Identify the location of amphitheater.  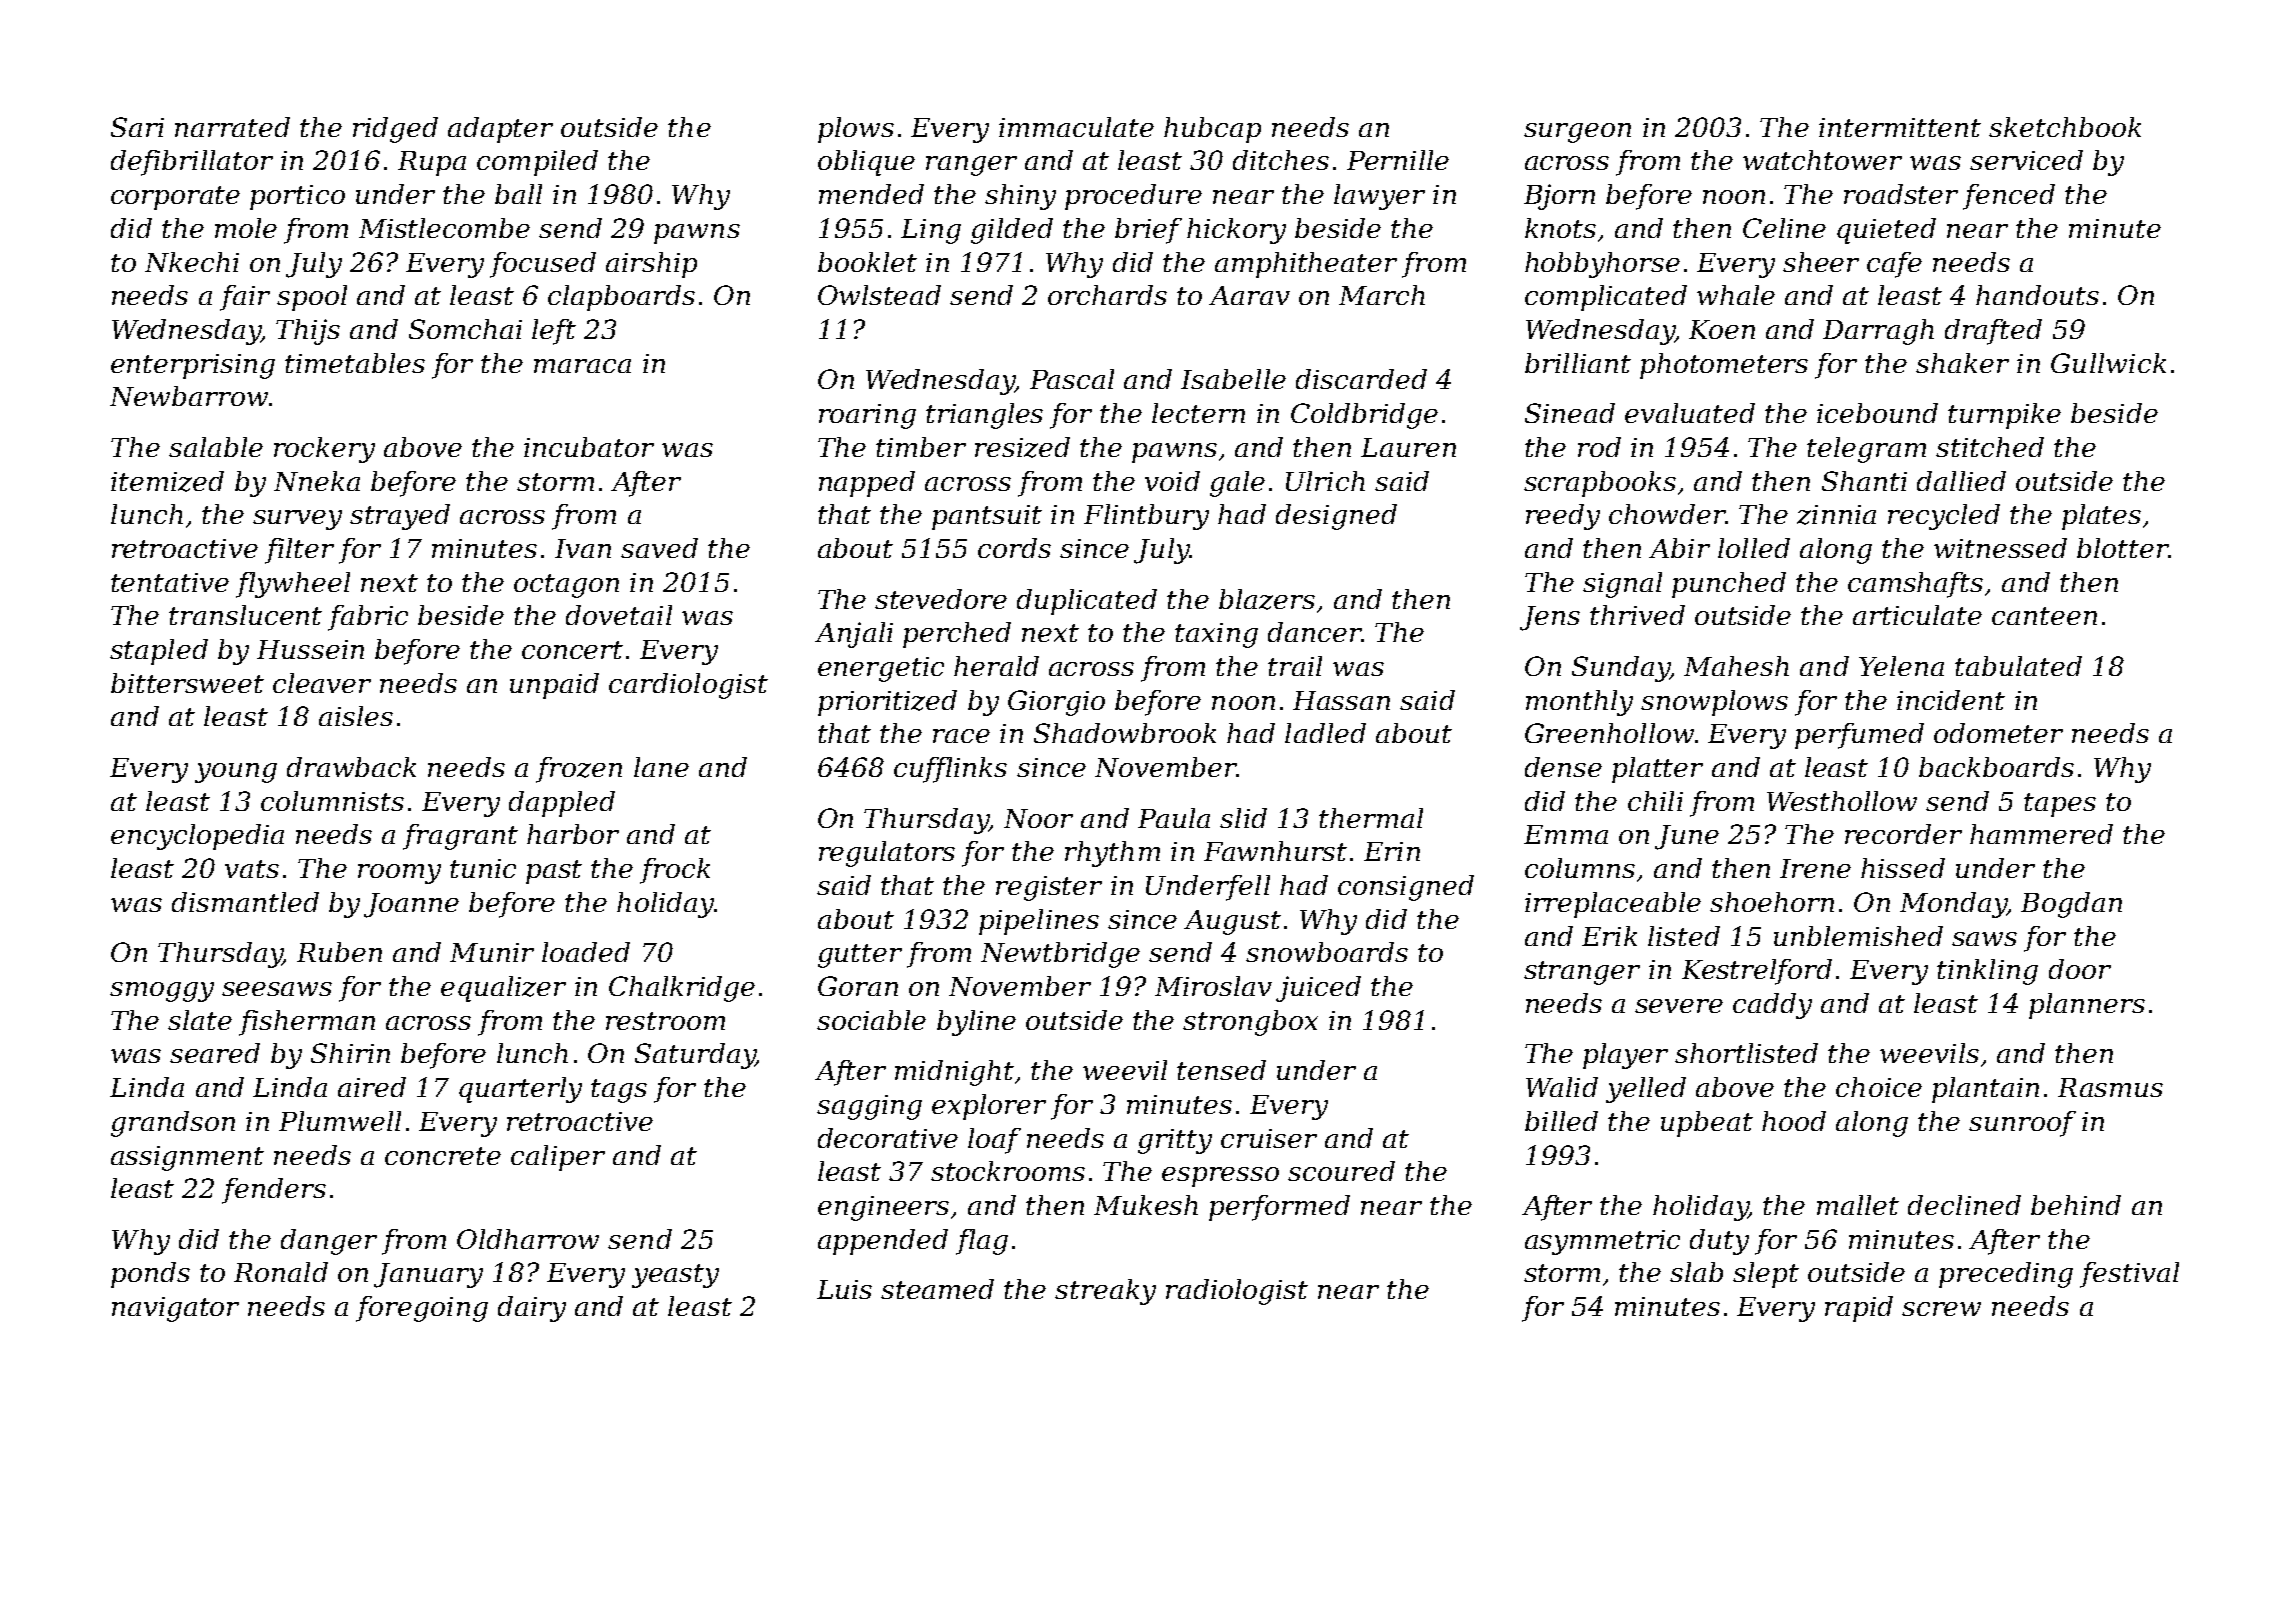
(1306, 265).
